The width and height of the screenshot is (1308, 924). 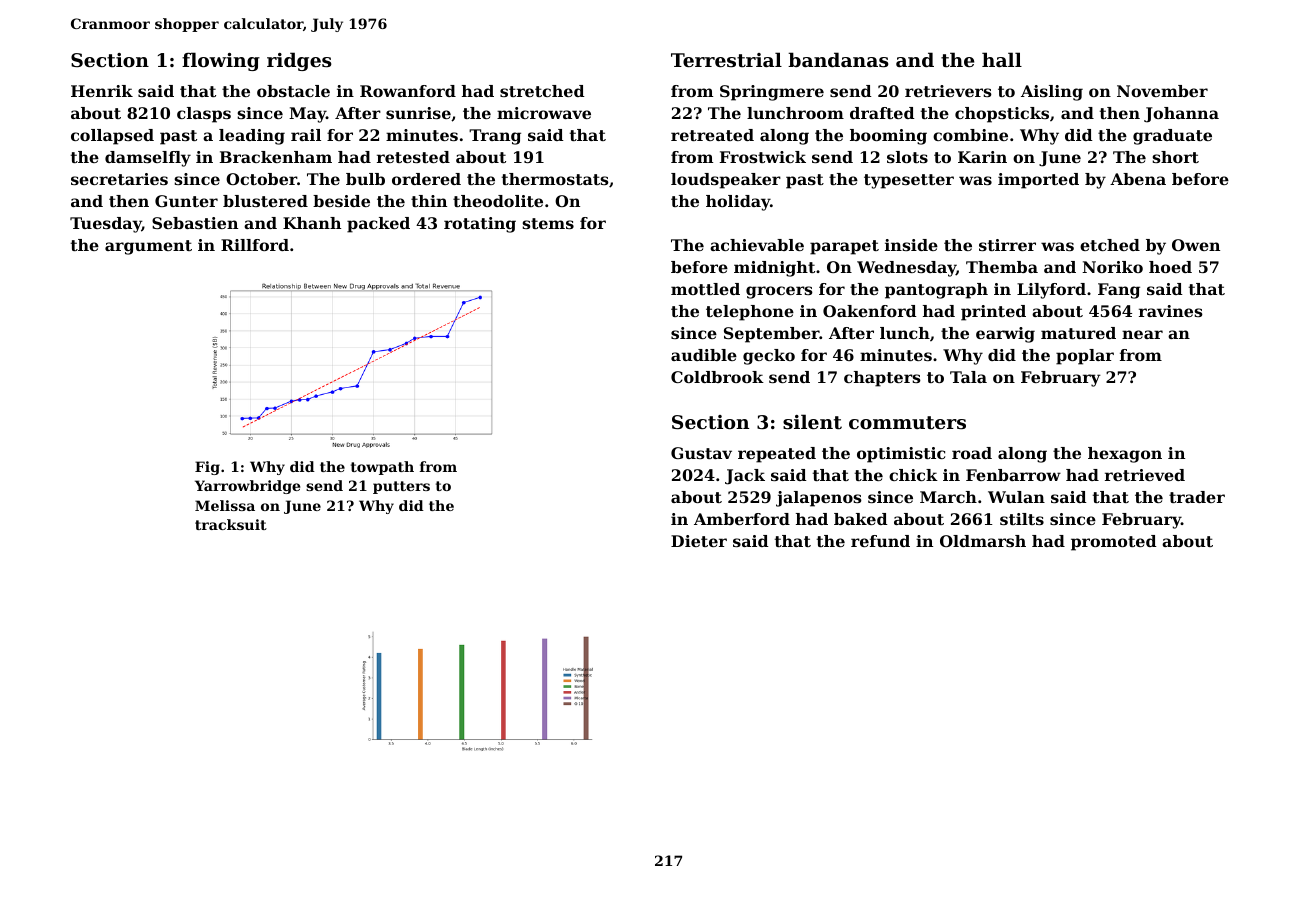 I want to click on stirrer, so click(x=1007, y=245).
